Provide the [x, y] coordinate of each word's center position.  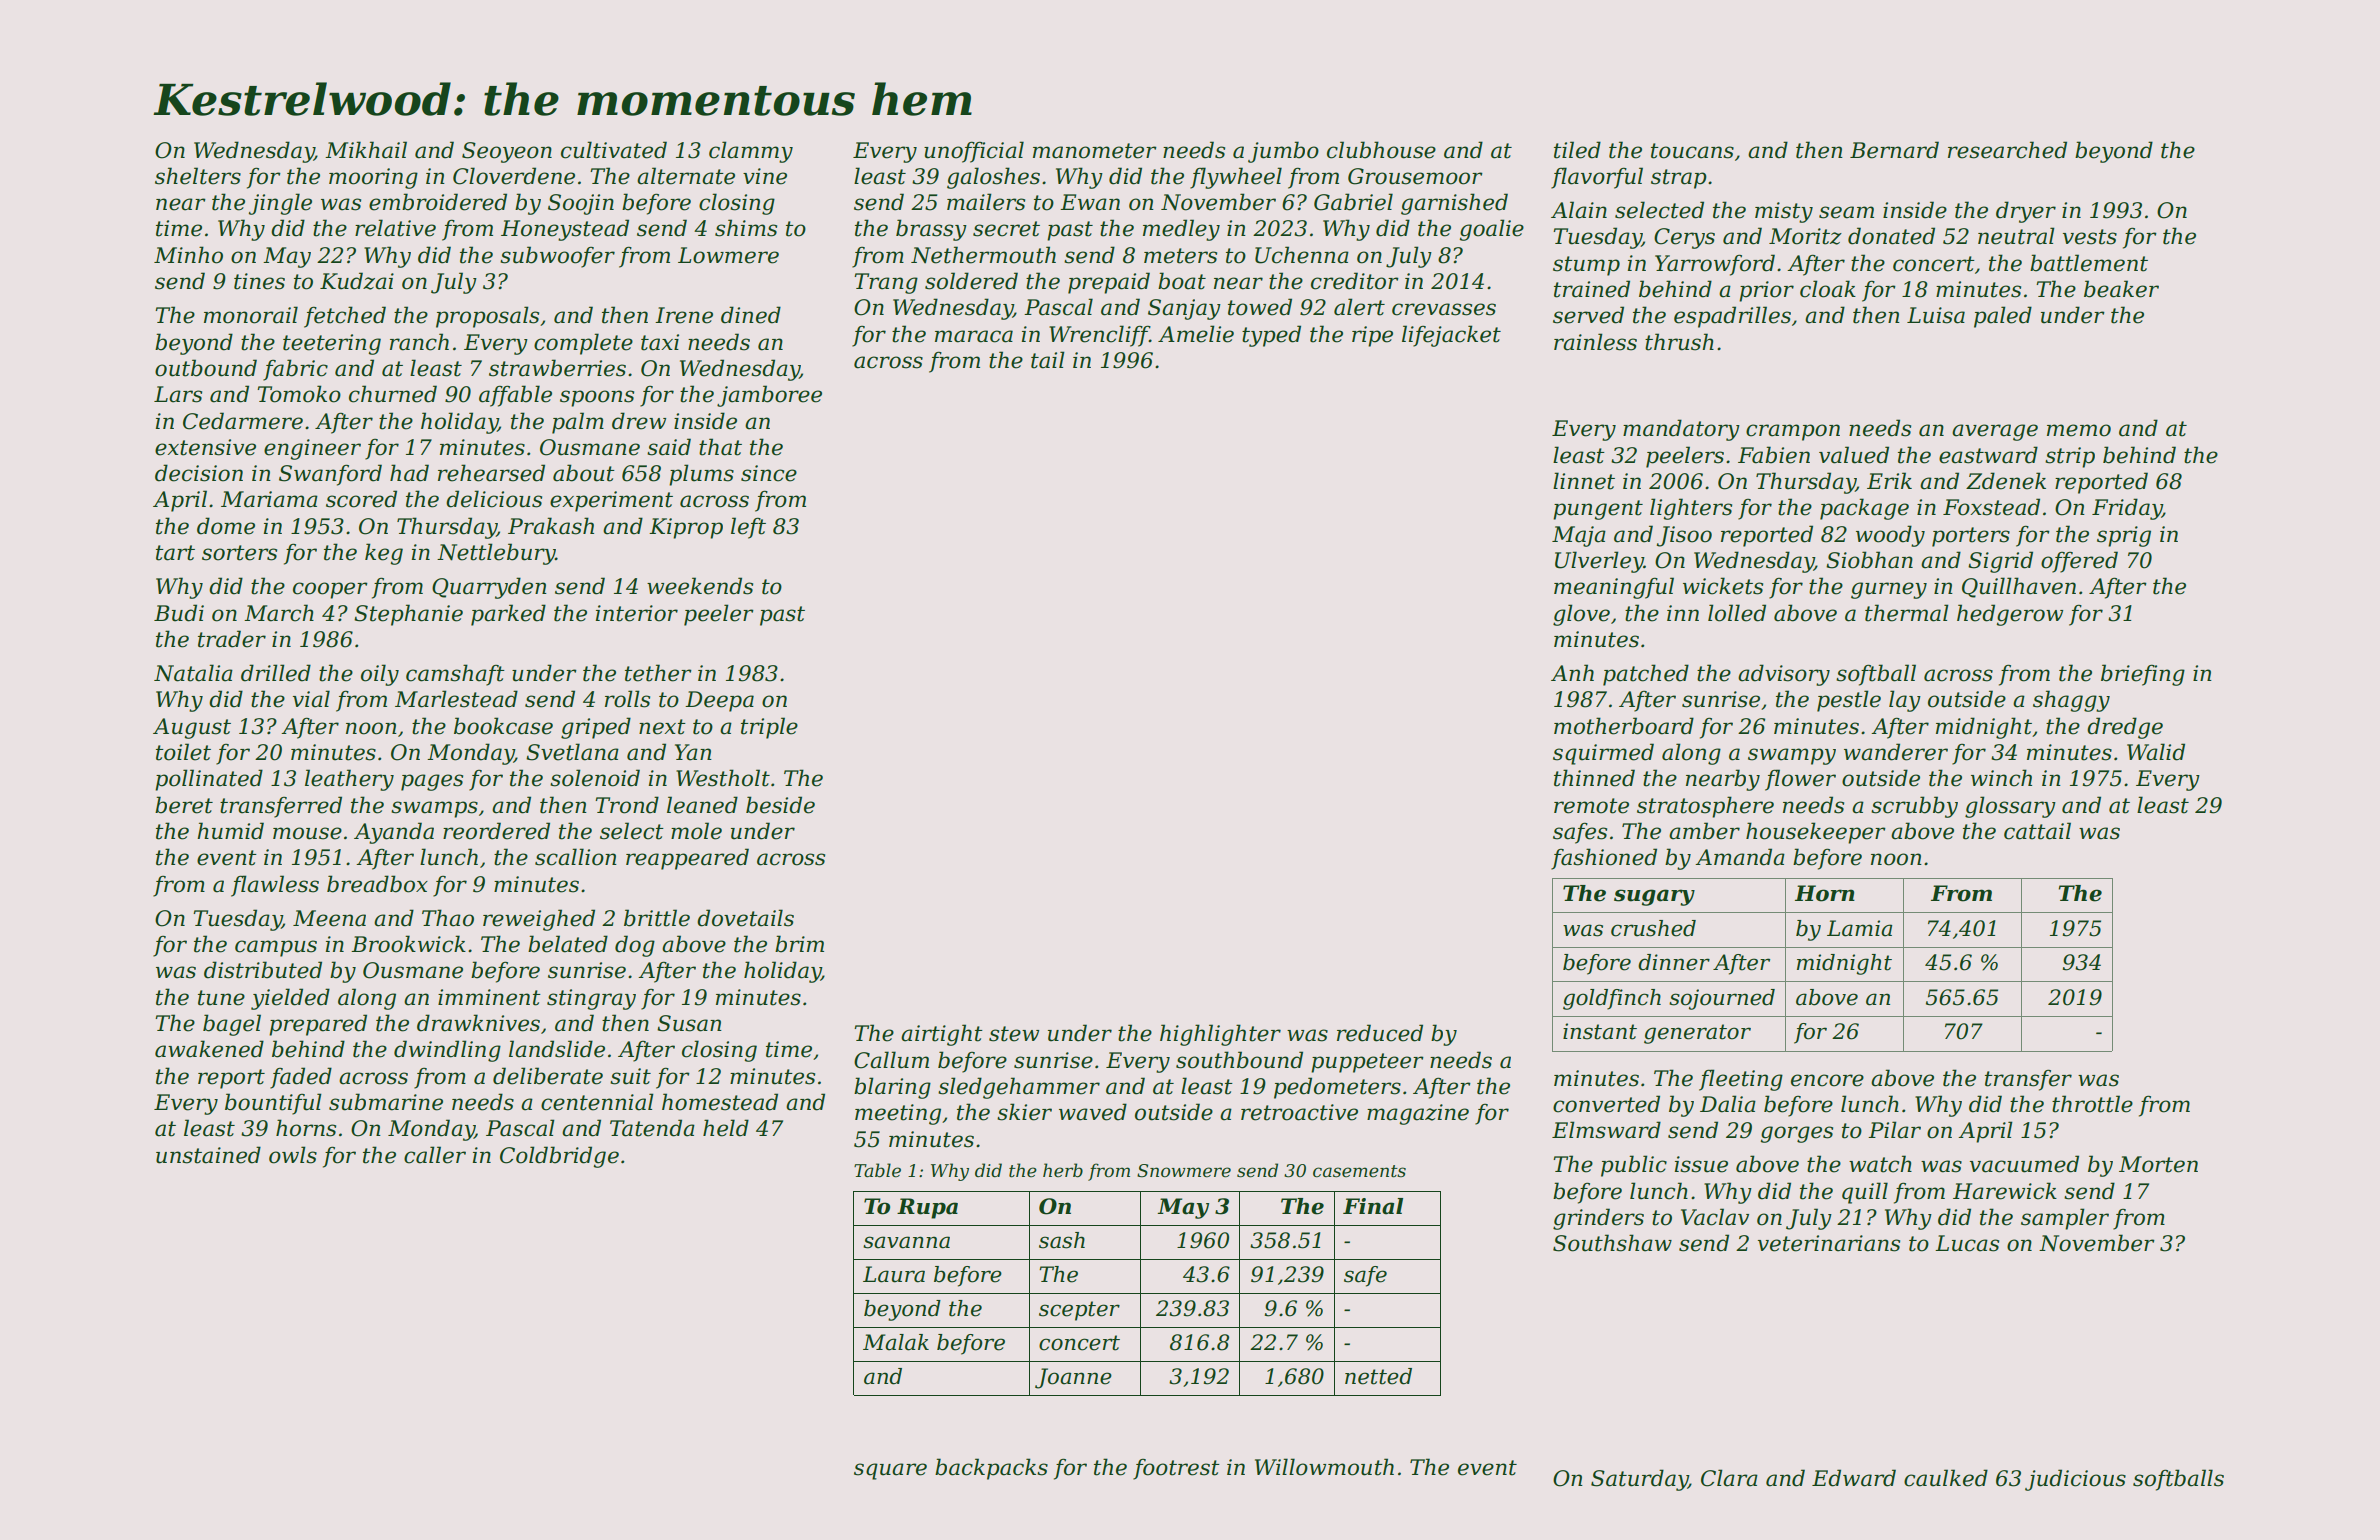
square [890, 1471]
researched [2007, 150]
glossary [2010, 807]
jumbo [1283, 152]
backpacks [991, 1469]
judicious [2075, 1480]
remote [1591, 806]
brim [799, 944]
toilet [183, 752]
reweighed [539, 920]
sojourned [1722, 999]
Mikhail [366, 150]
